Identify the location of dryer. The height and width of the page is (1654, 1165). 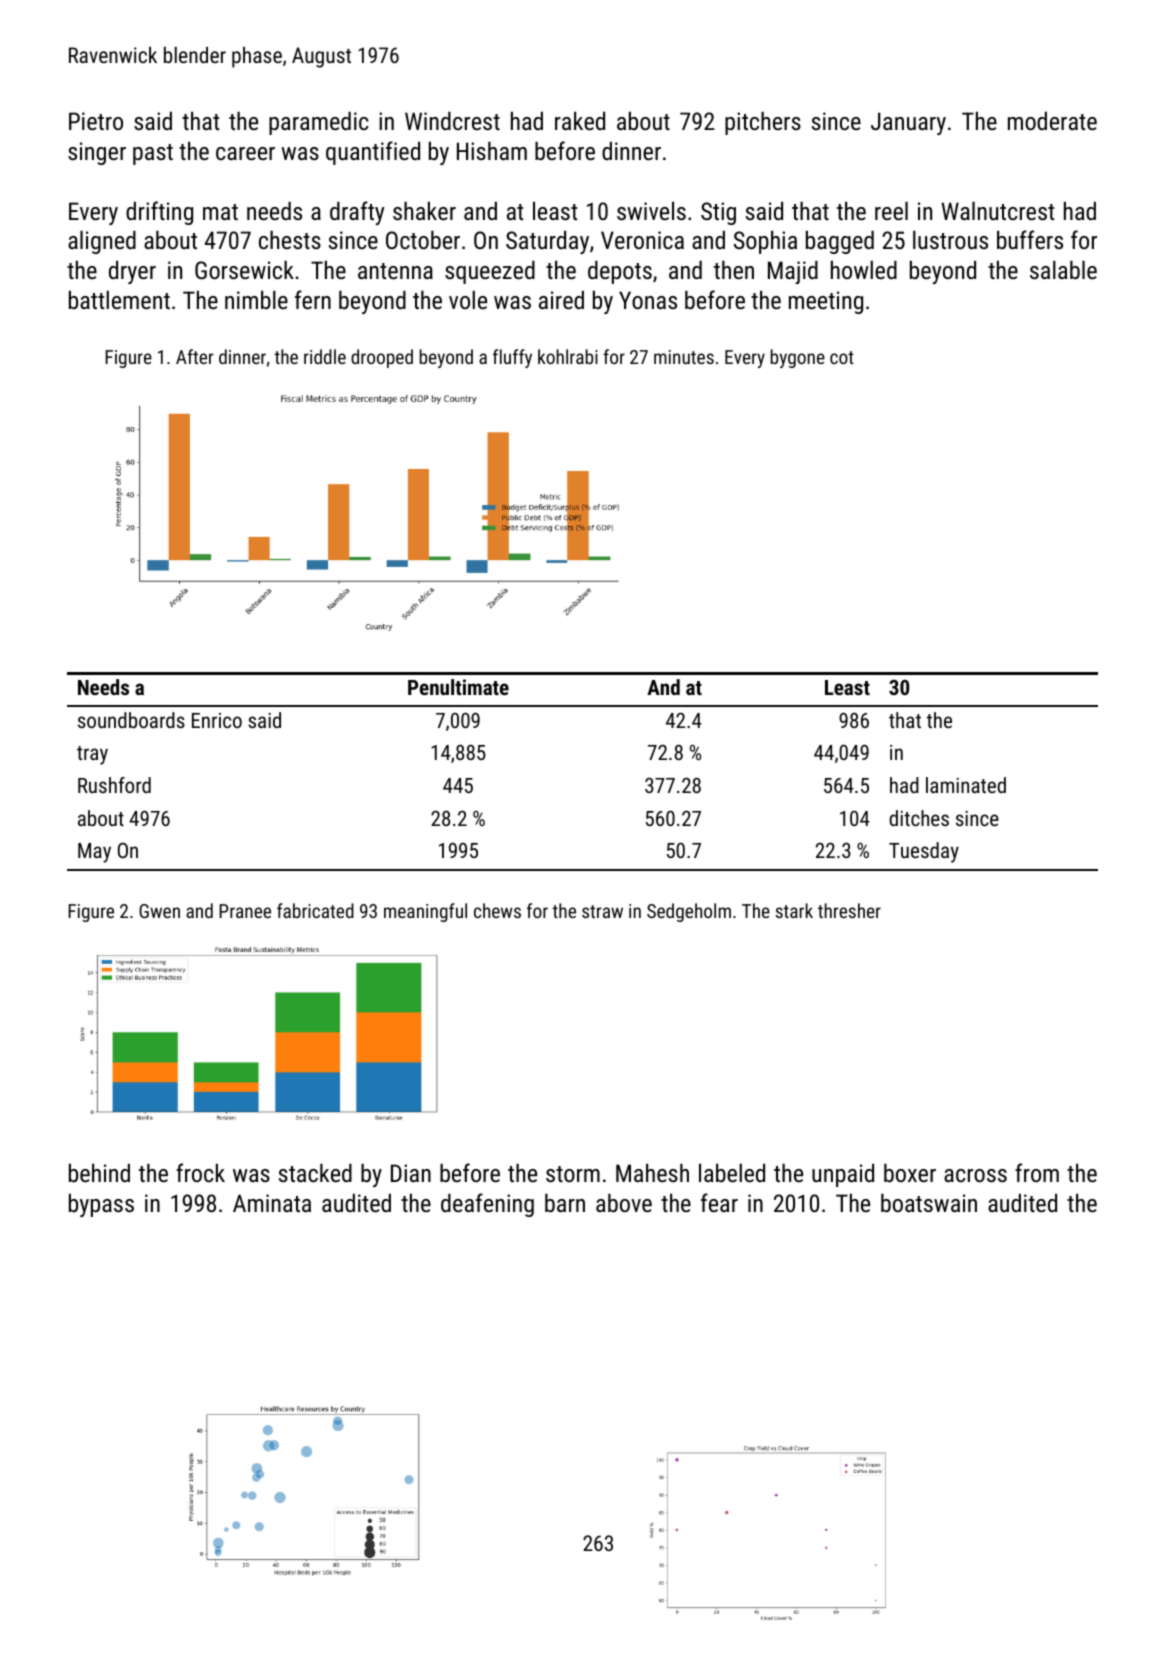
(132, 272).
